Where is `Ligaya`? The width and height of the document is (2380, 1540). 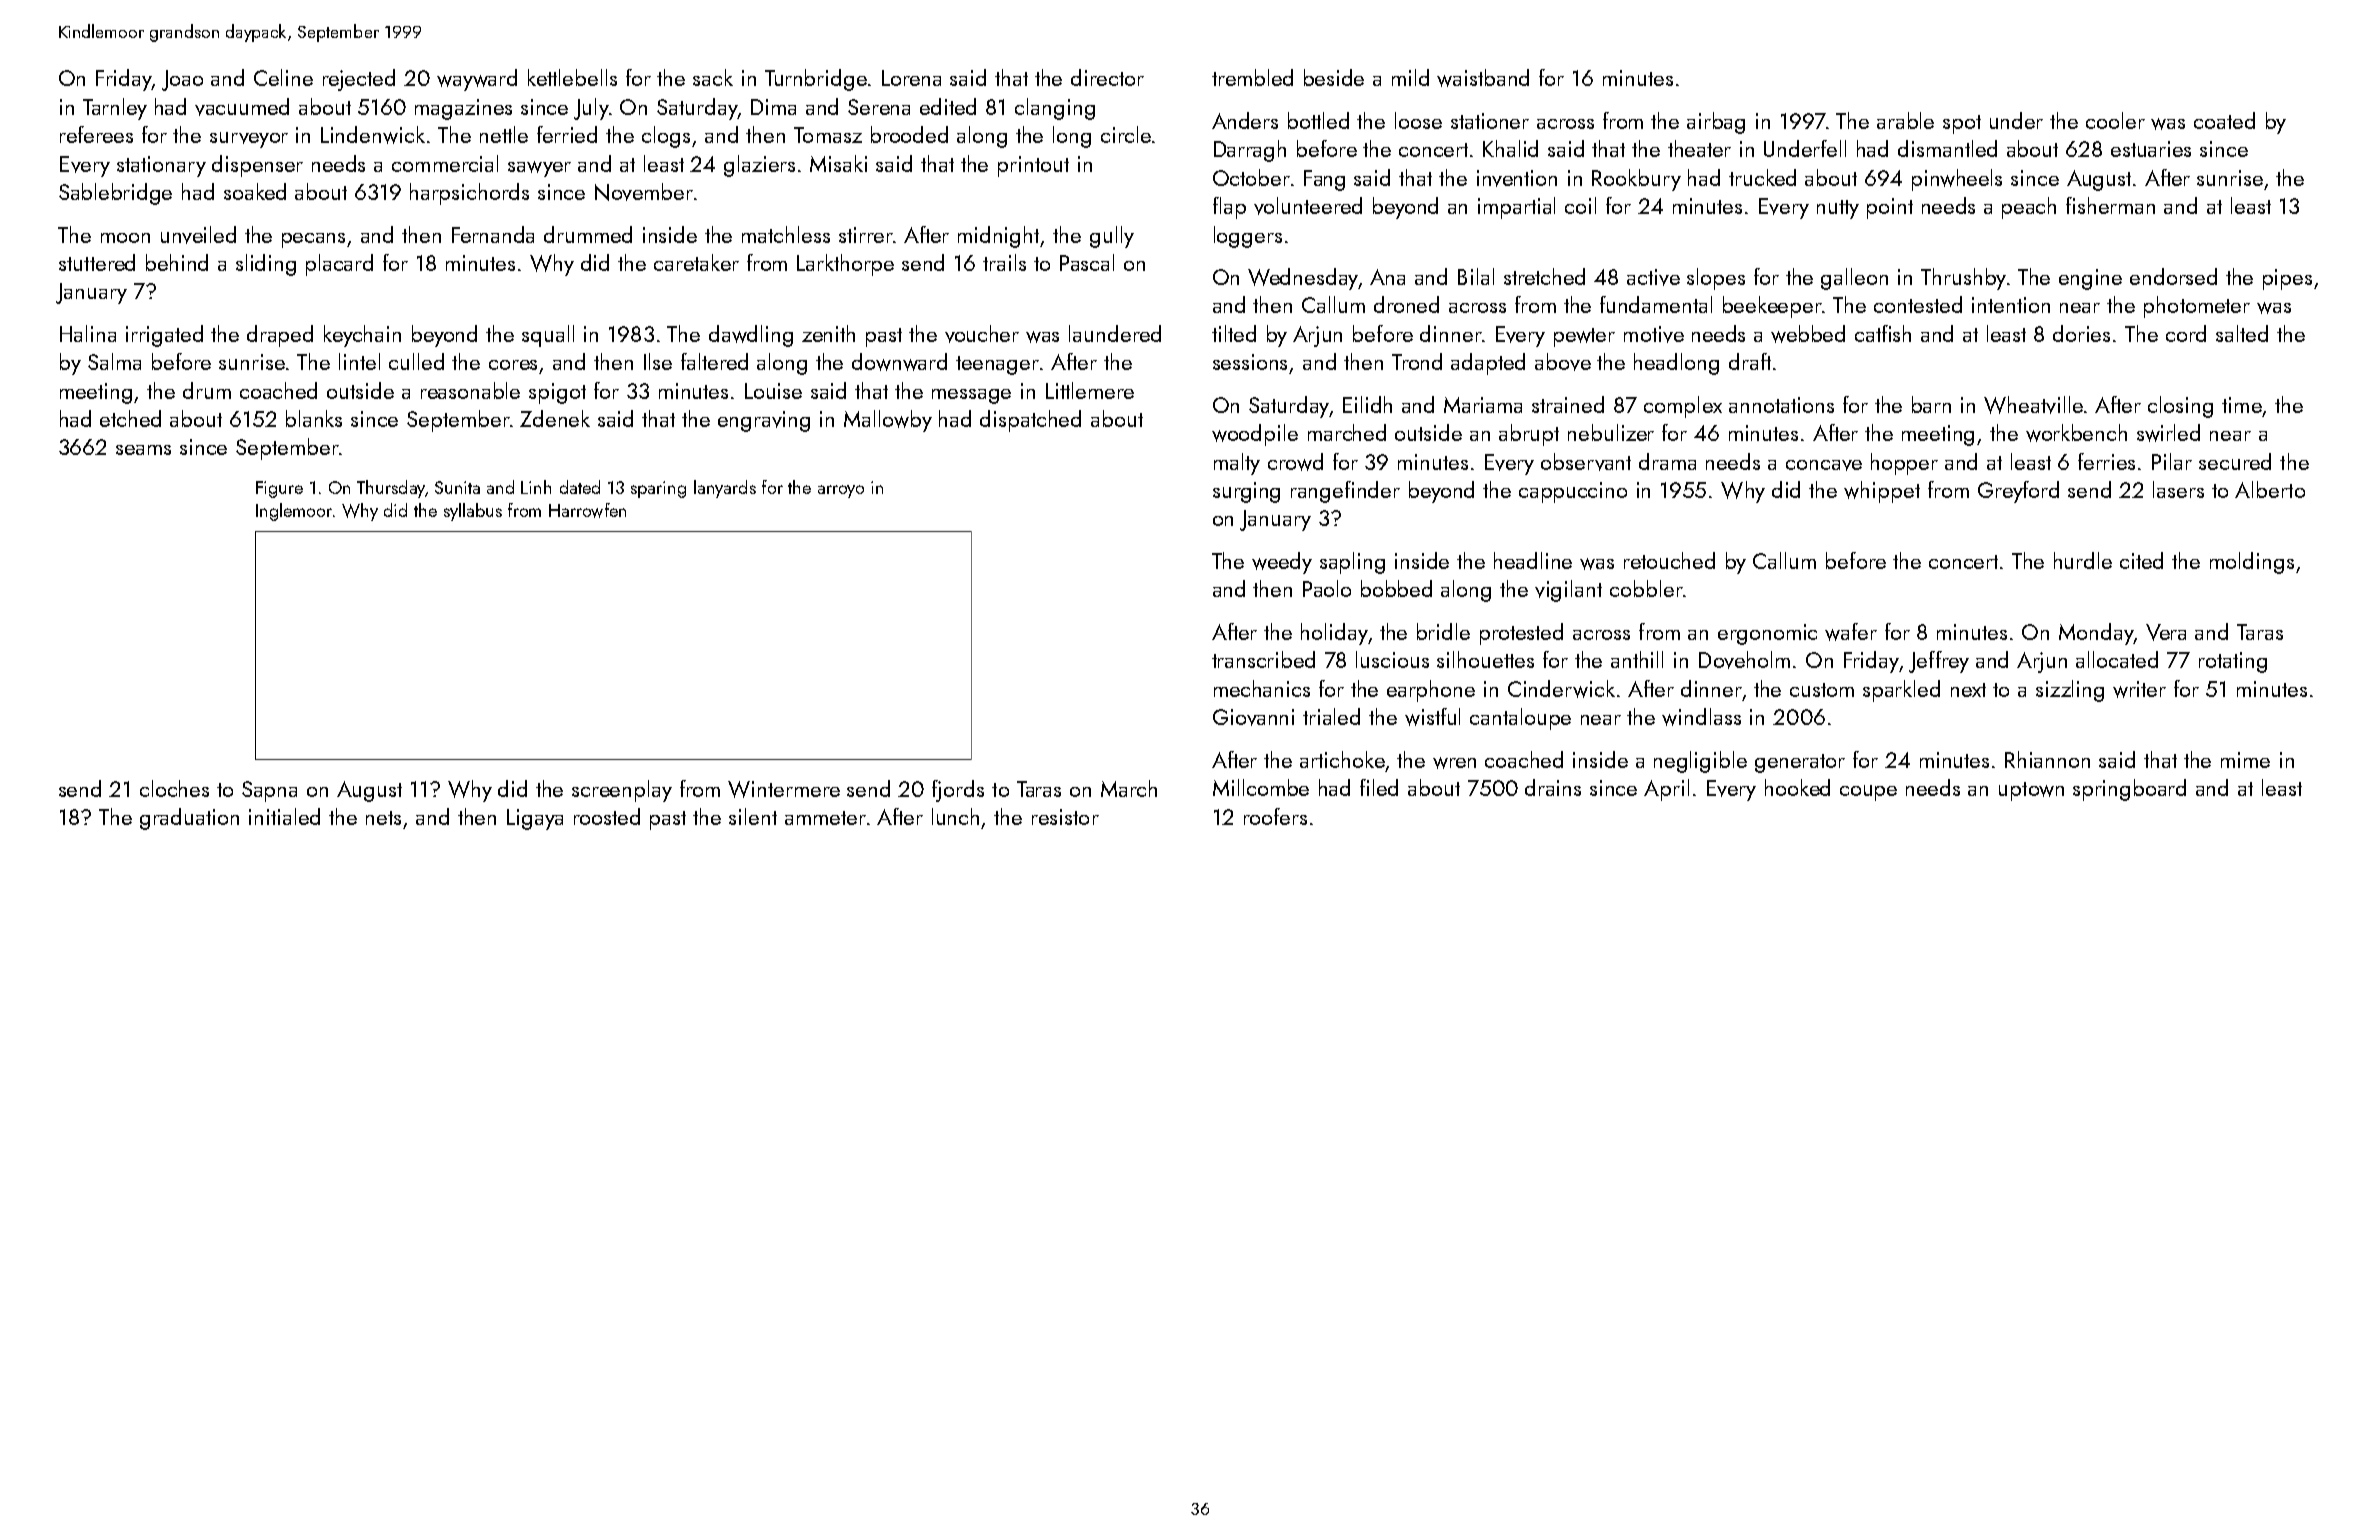
Ligaya is located at coordinates (535, 819).
